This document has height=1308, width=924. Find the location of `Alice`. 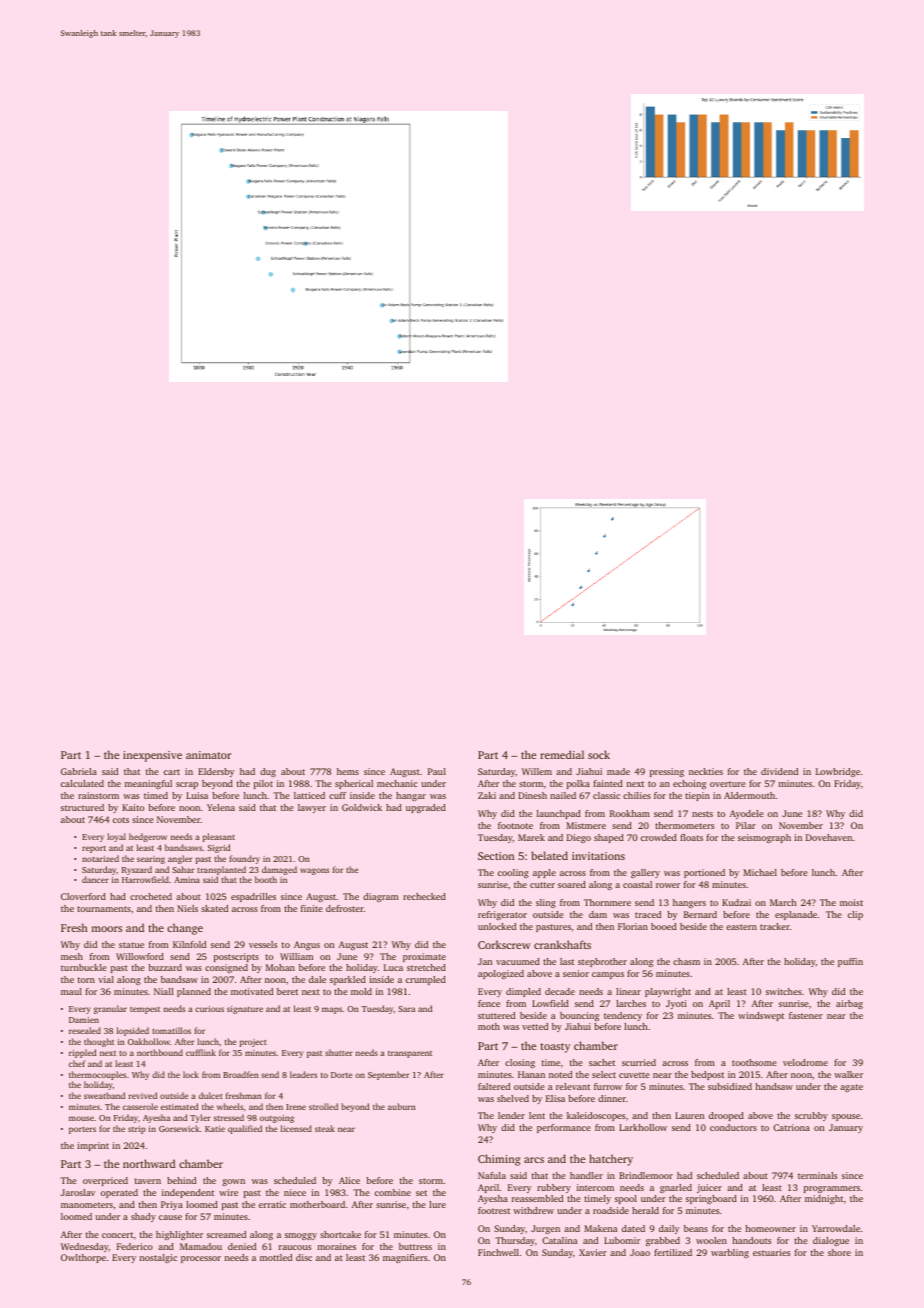

Alice is located at coordinates (349, 1180).
